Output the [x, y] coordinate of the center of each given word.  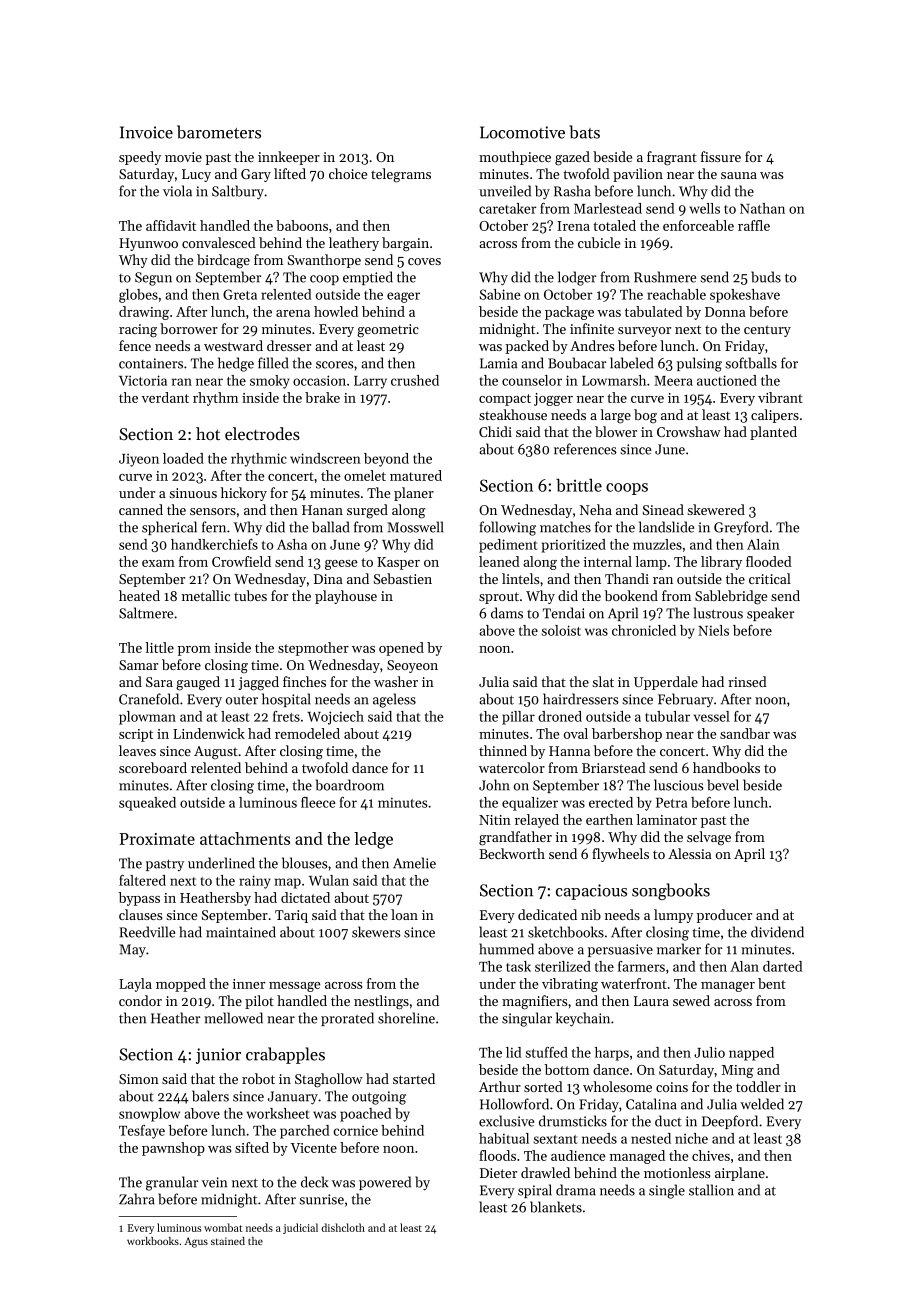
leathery [354, 244]
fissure [721, 156]
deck [314, 1182]
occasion [319, 380]
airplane [740, 1174]
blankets [556, 1207]
